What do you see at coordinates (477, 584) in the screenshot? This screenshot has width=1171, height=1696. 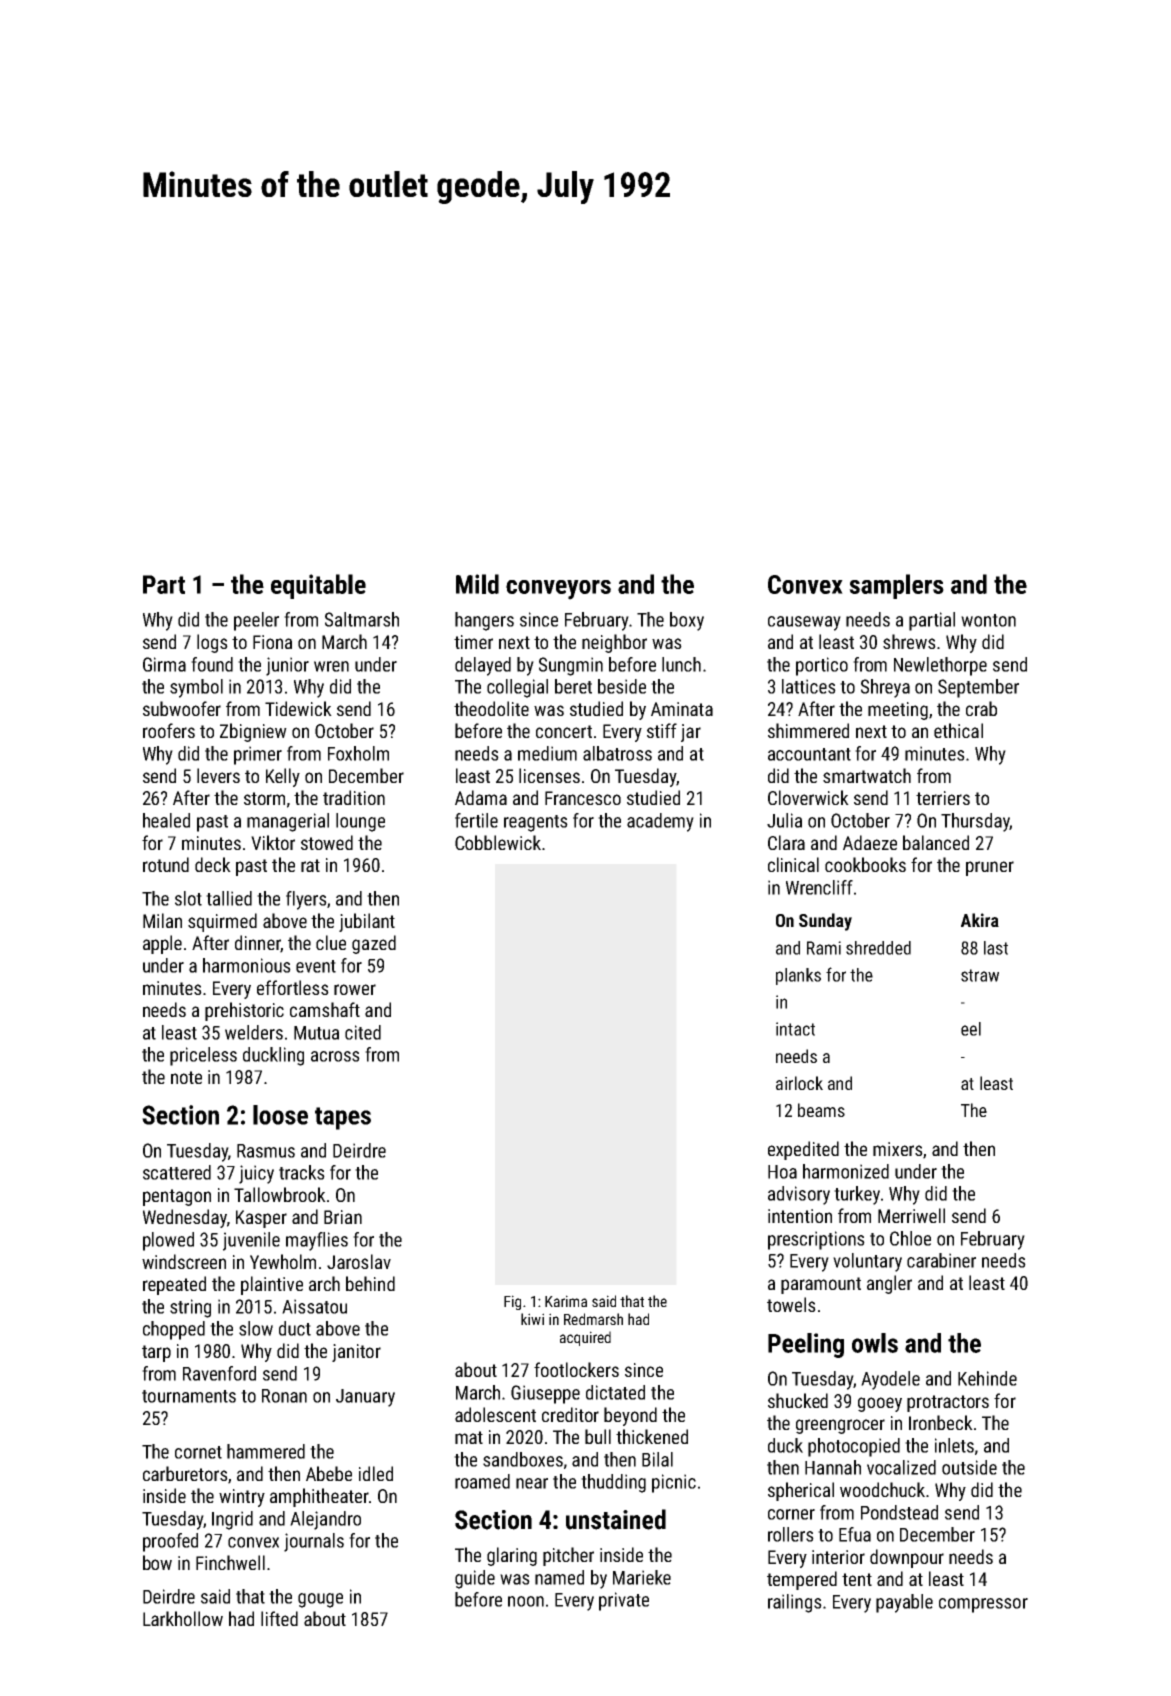 I see `Mild` at bounding box center [477, 584].
